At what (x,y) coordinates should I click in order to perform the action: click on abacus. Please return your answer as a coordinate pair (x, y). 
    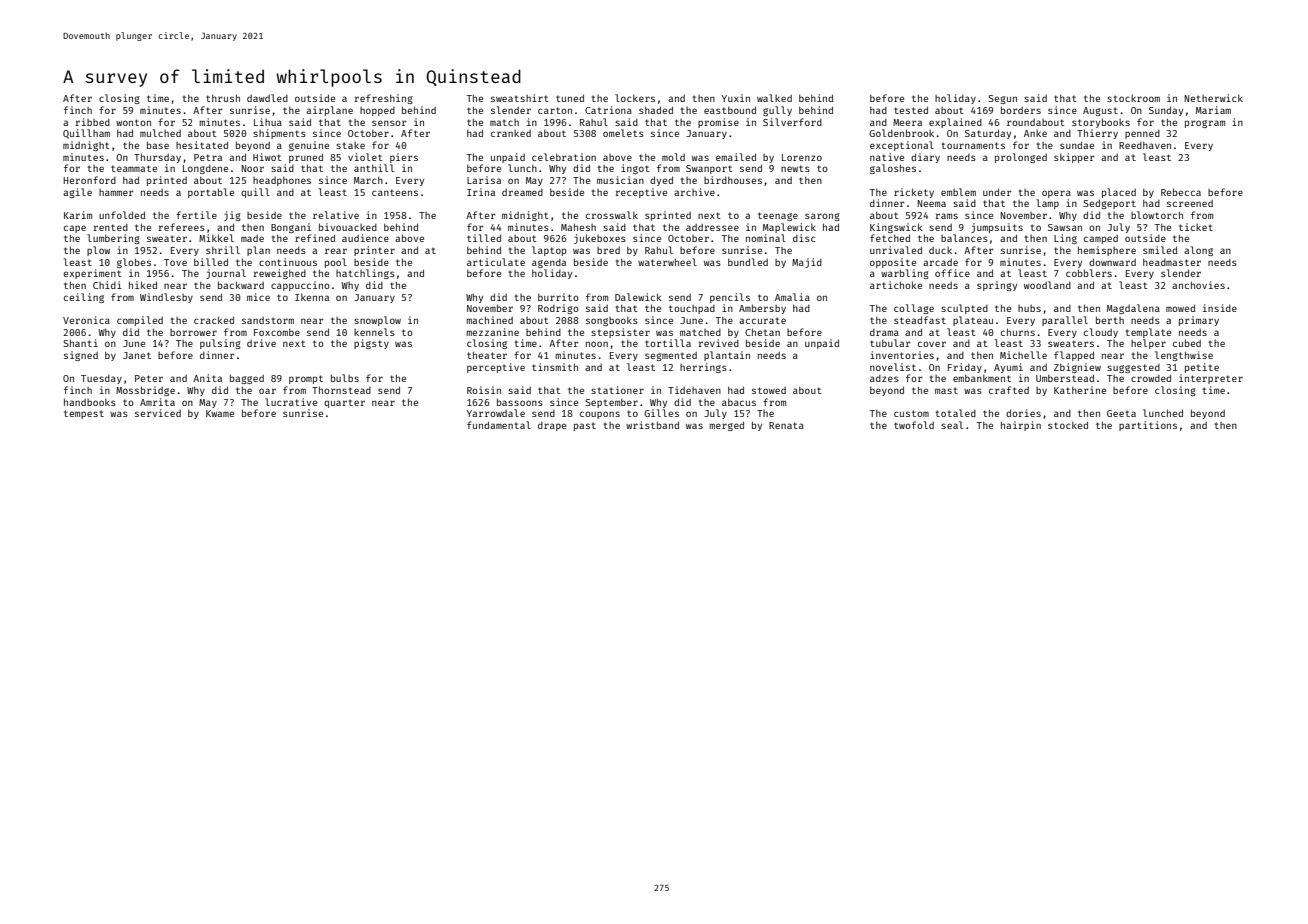
    Looking at the image, I should click on (739, 402).
